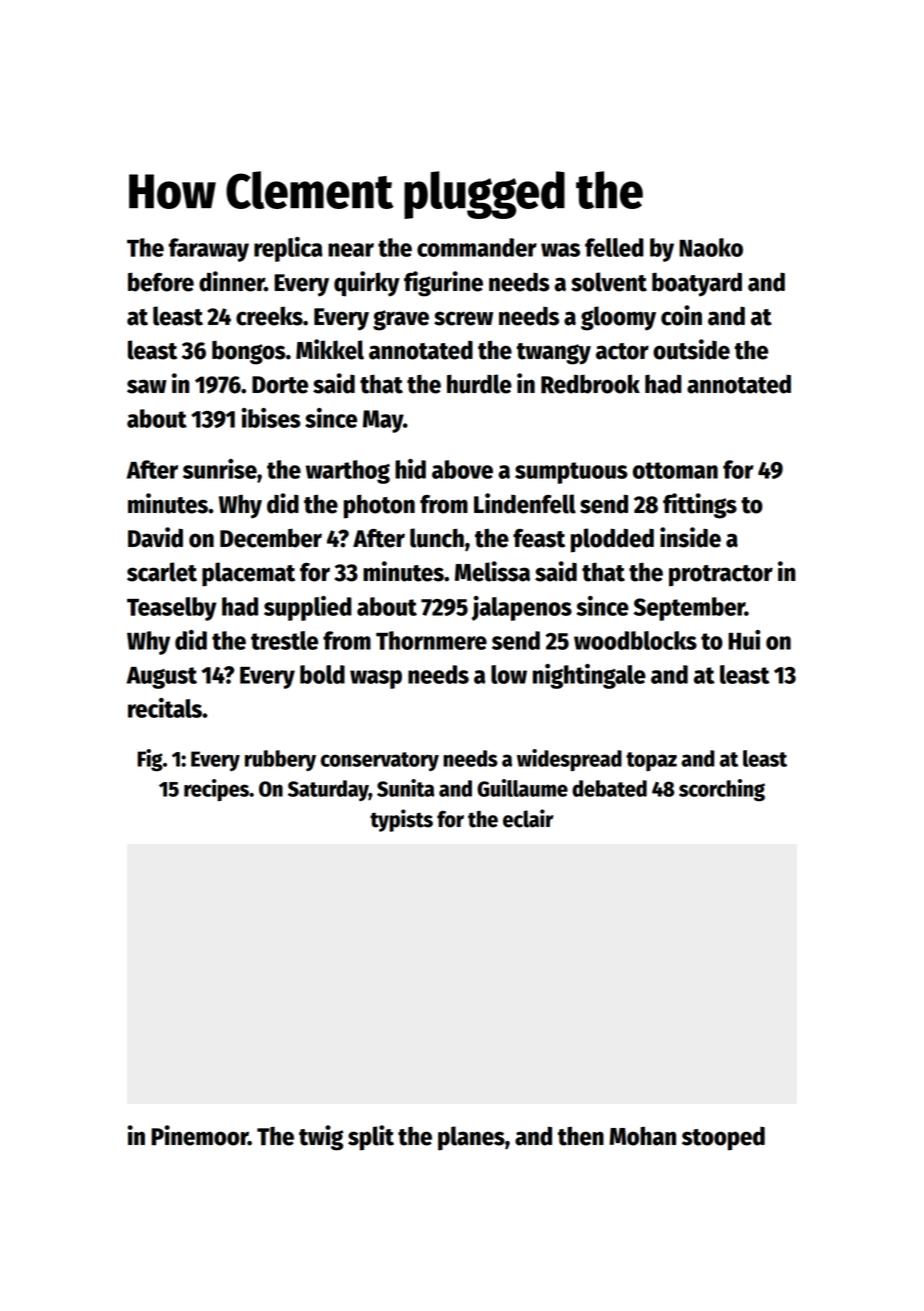 The width and height of the screenshot is (924, 1311). What do you see at coordinates (216, 790) in the screenshot?
I see `recipes` at bounding box center [216, 790].
